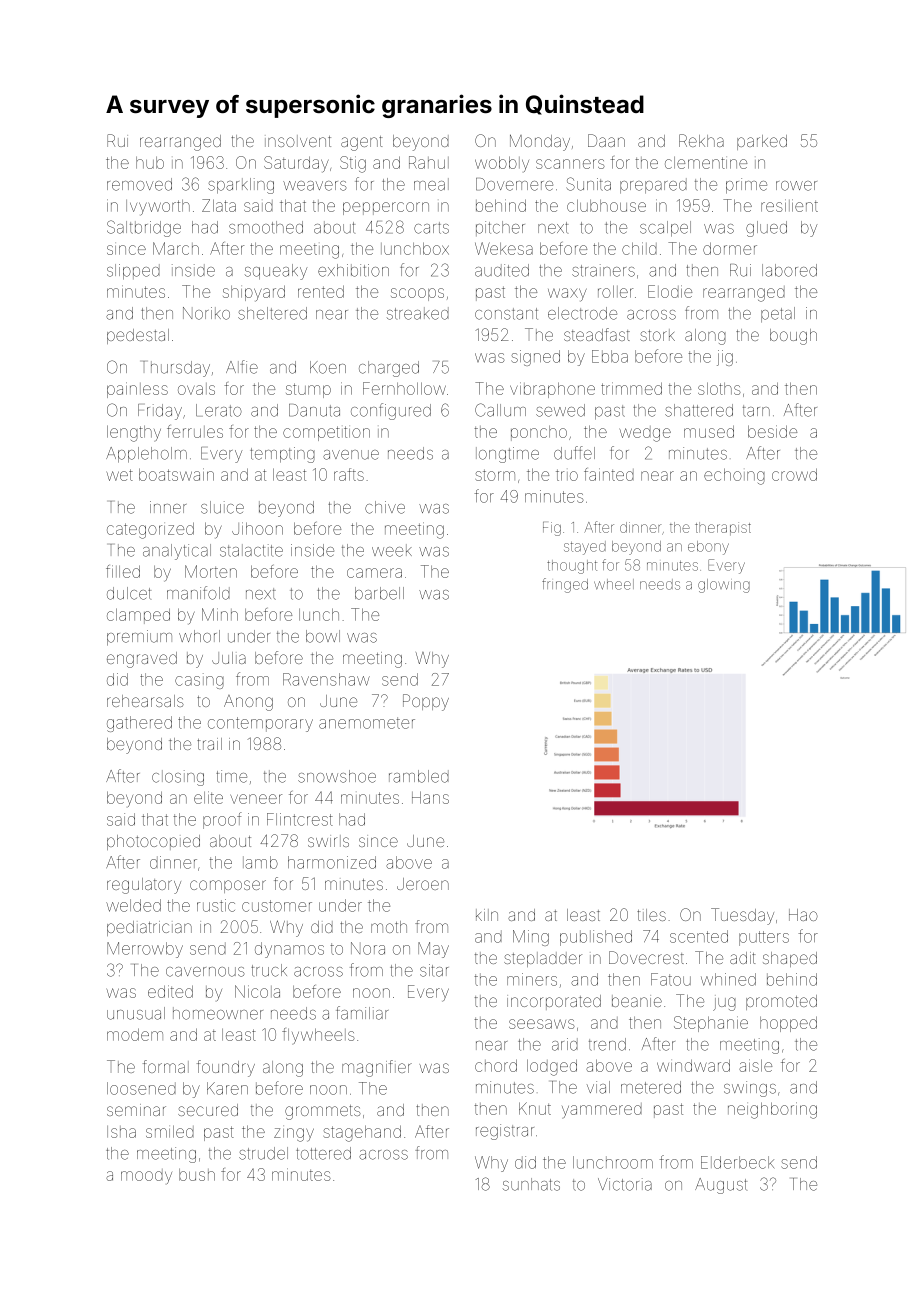 This screenshot has width=924, height=1308. Describe the element at coordinates (724, 586) in the screenshot. I see `glowing` at that location.
